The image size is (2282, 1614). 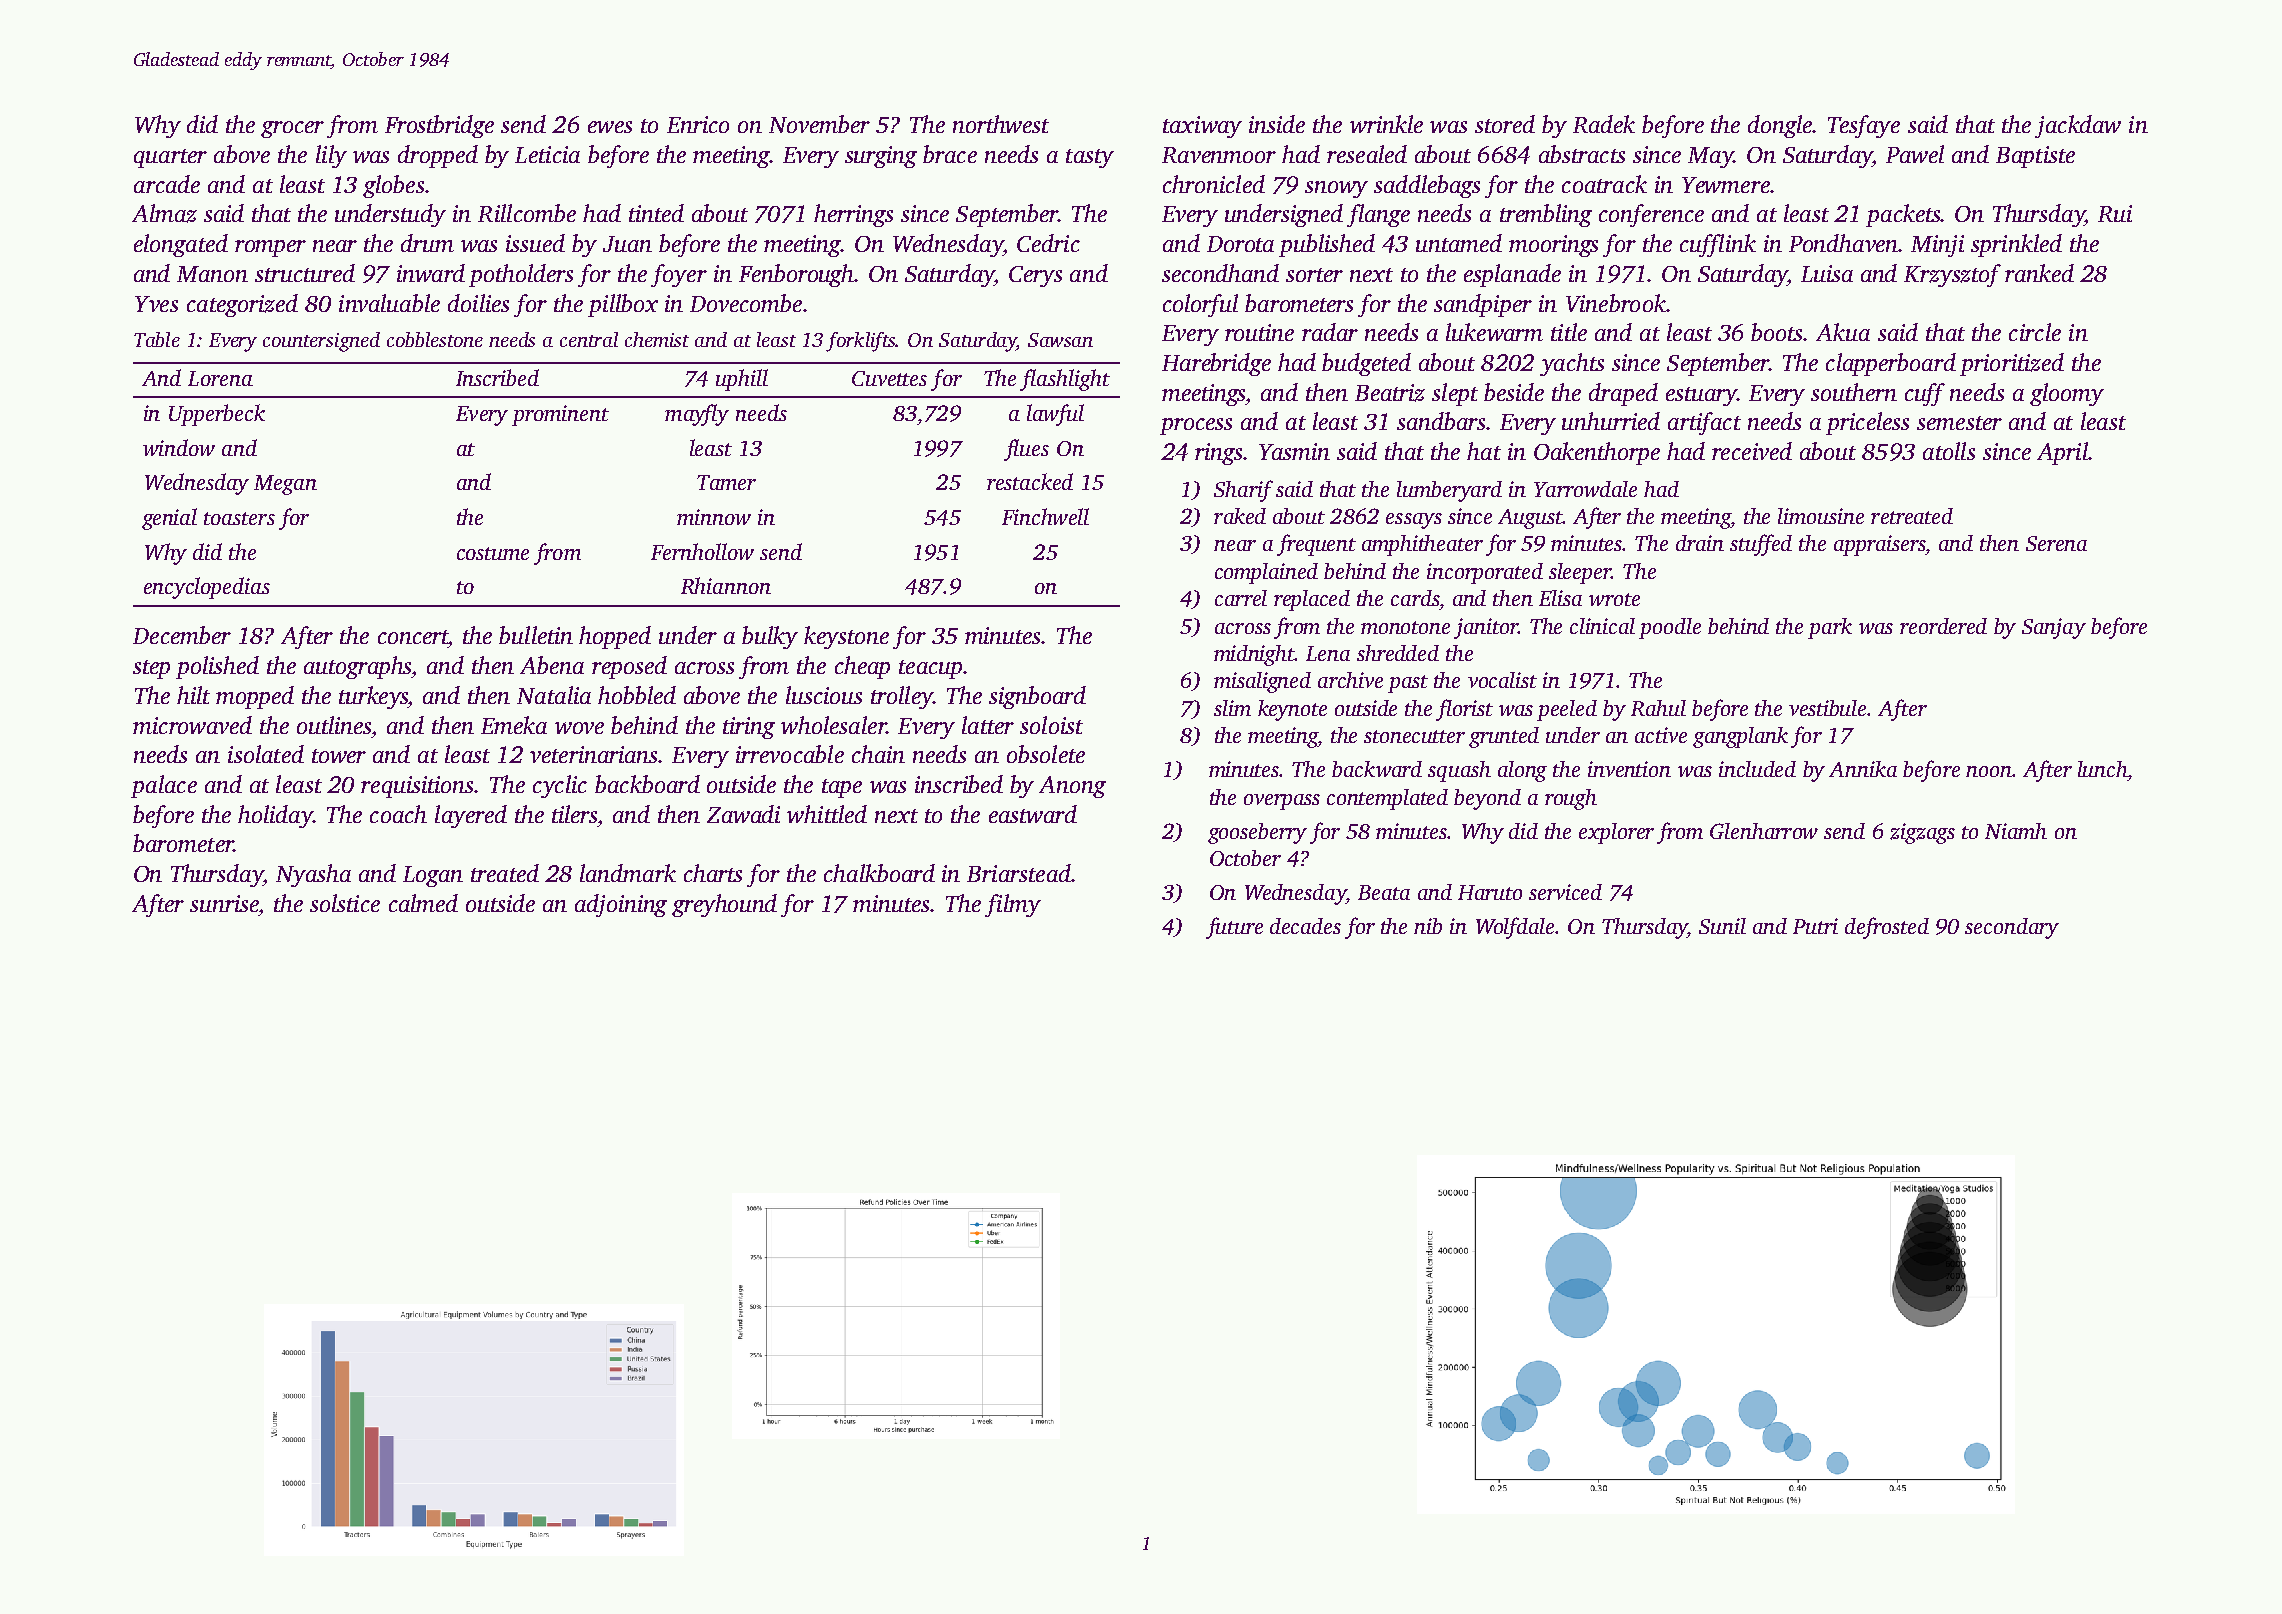 What do you see at coordinates (313, 875) in the page?
I see `Nyasha` at bounding box center [313, 875].
